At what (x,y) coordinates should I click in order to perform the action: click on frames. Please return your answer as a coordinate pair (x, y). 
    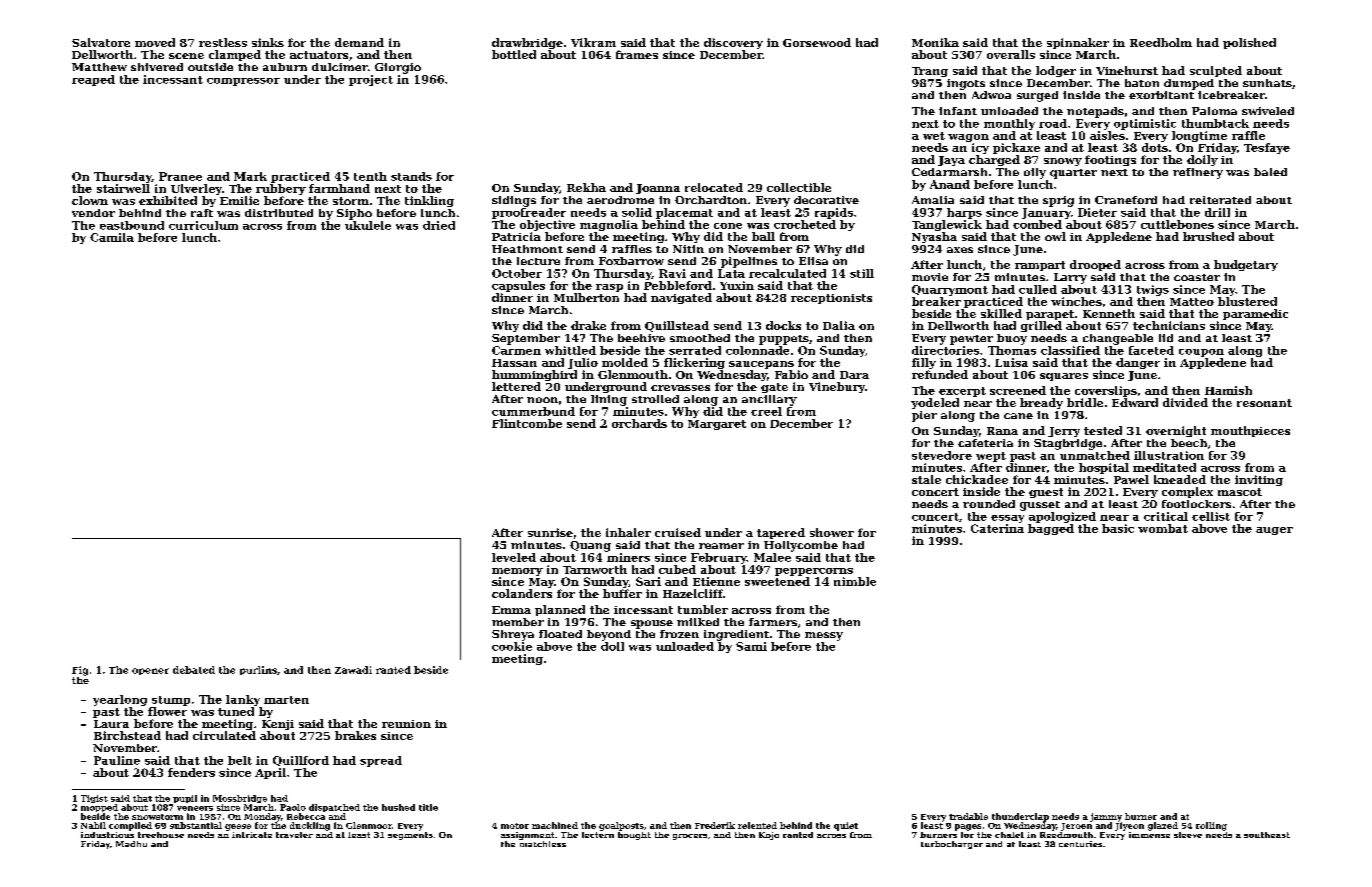
    Looking at the image, I should click on (637, 54).
